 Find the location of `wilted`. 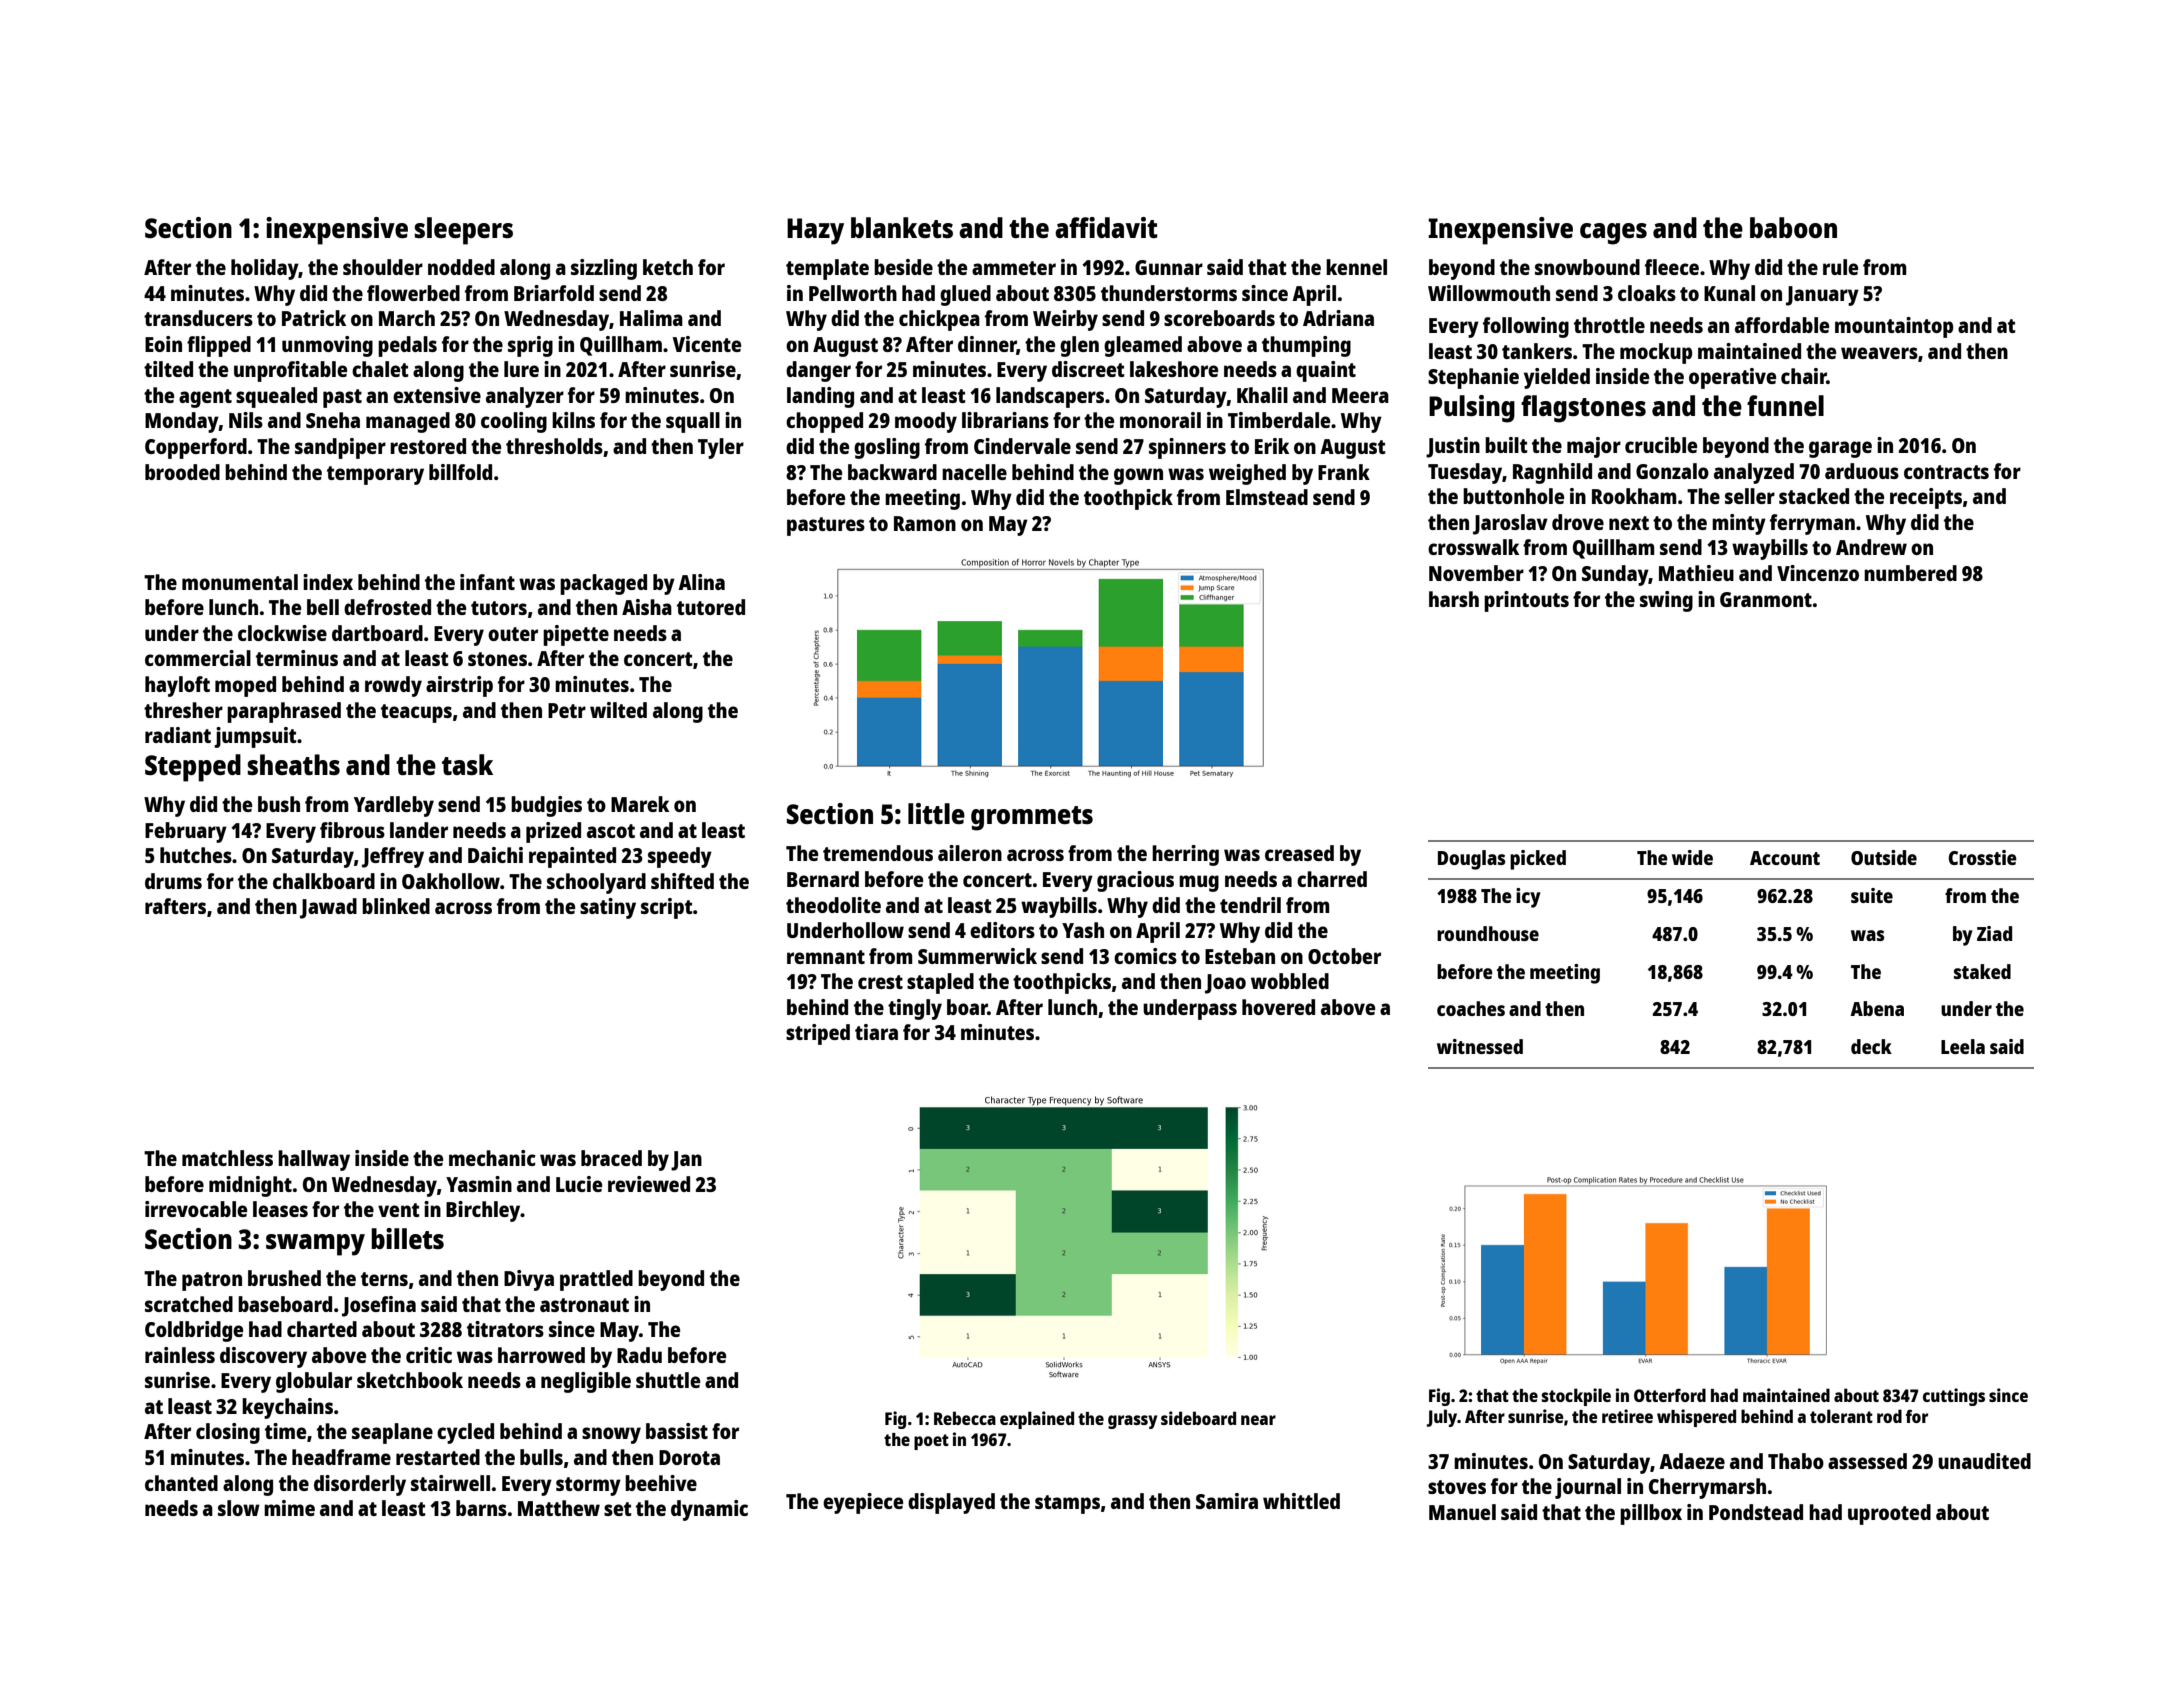

wilted is located at coordinates (618, 710).
